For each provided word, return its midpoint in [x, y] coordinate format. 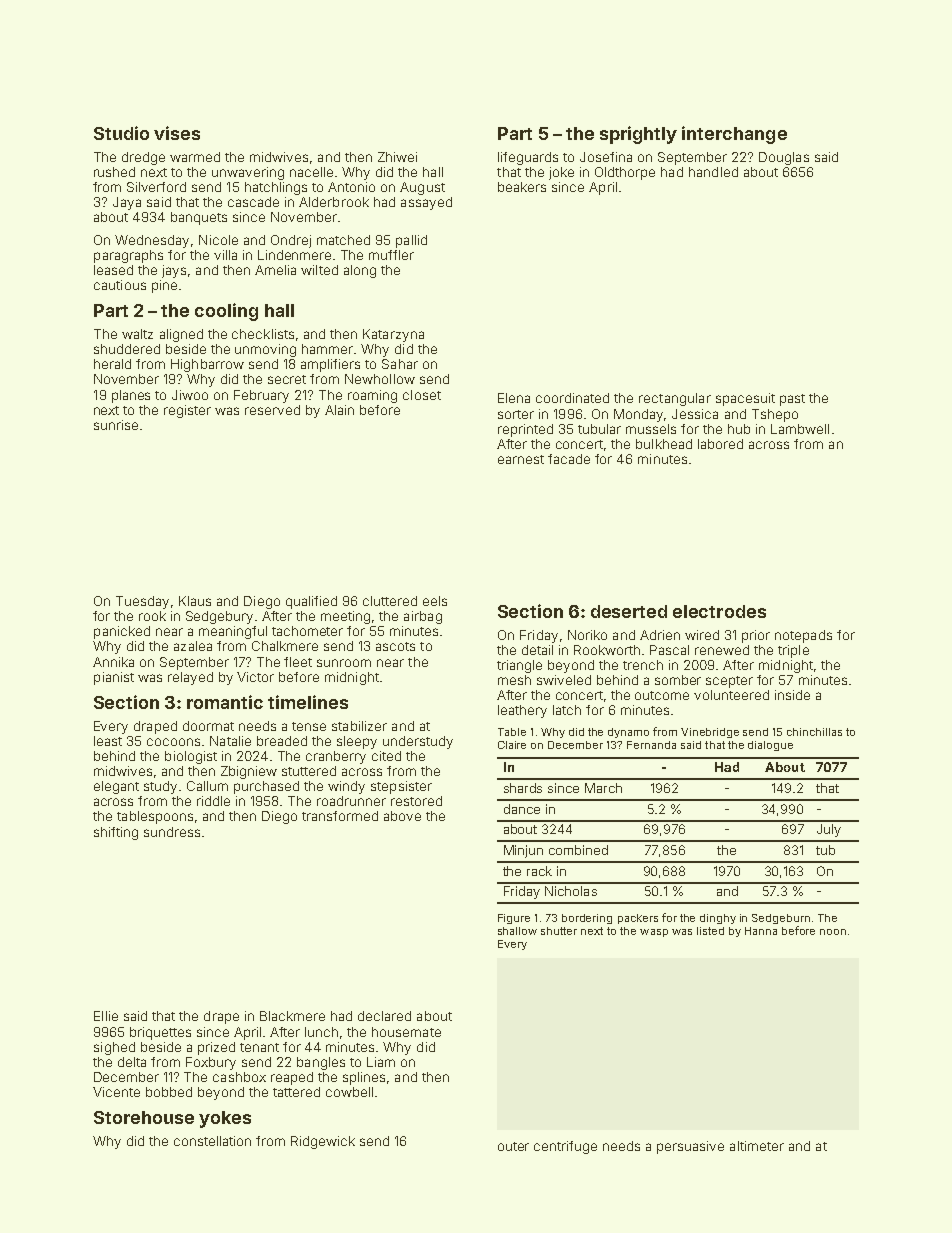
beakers [522, 187]
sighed [114, 1048]
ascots [395, 646]
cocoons [173, 742]
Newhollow [380, 379]
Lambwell [800, 429]
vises [177, 133]
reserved [272, 410]
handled [713, 172]
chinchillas [814, 732]
